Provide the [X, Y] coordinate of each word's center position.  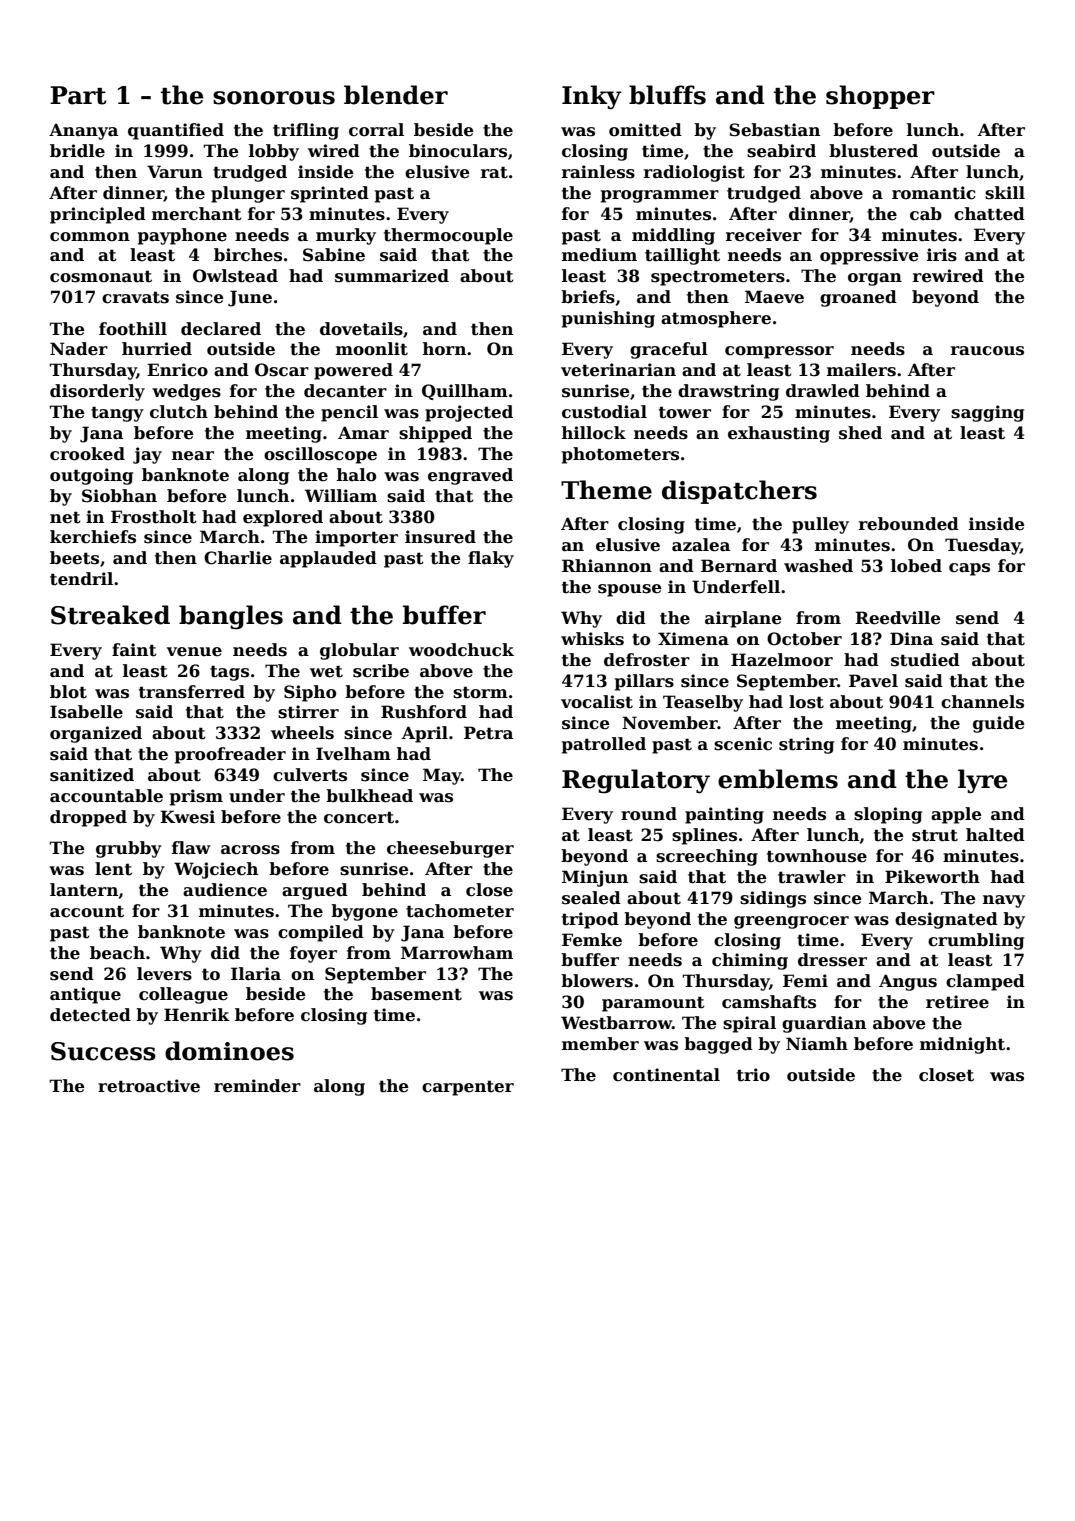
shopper [880, 97]
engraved [470, 476]
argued [315, 891]
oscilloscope [320, 455]
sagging [987, 413]
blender [396, 95]
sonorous [274, 98]
